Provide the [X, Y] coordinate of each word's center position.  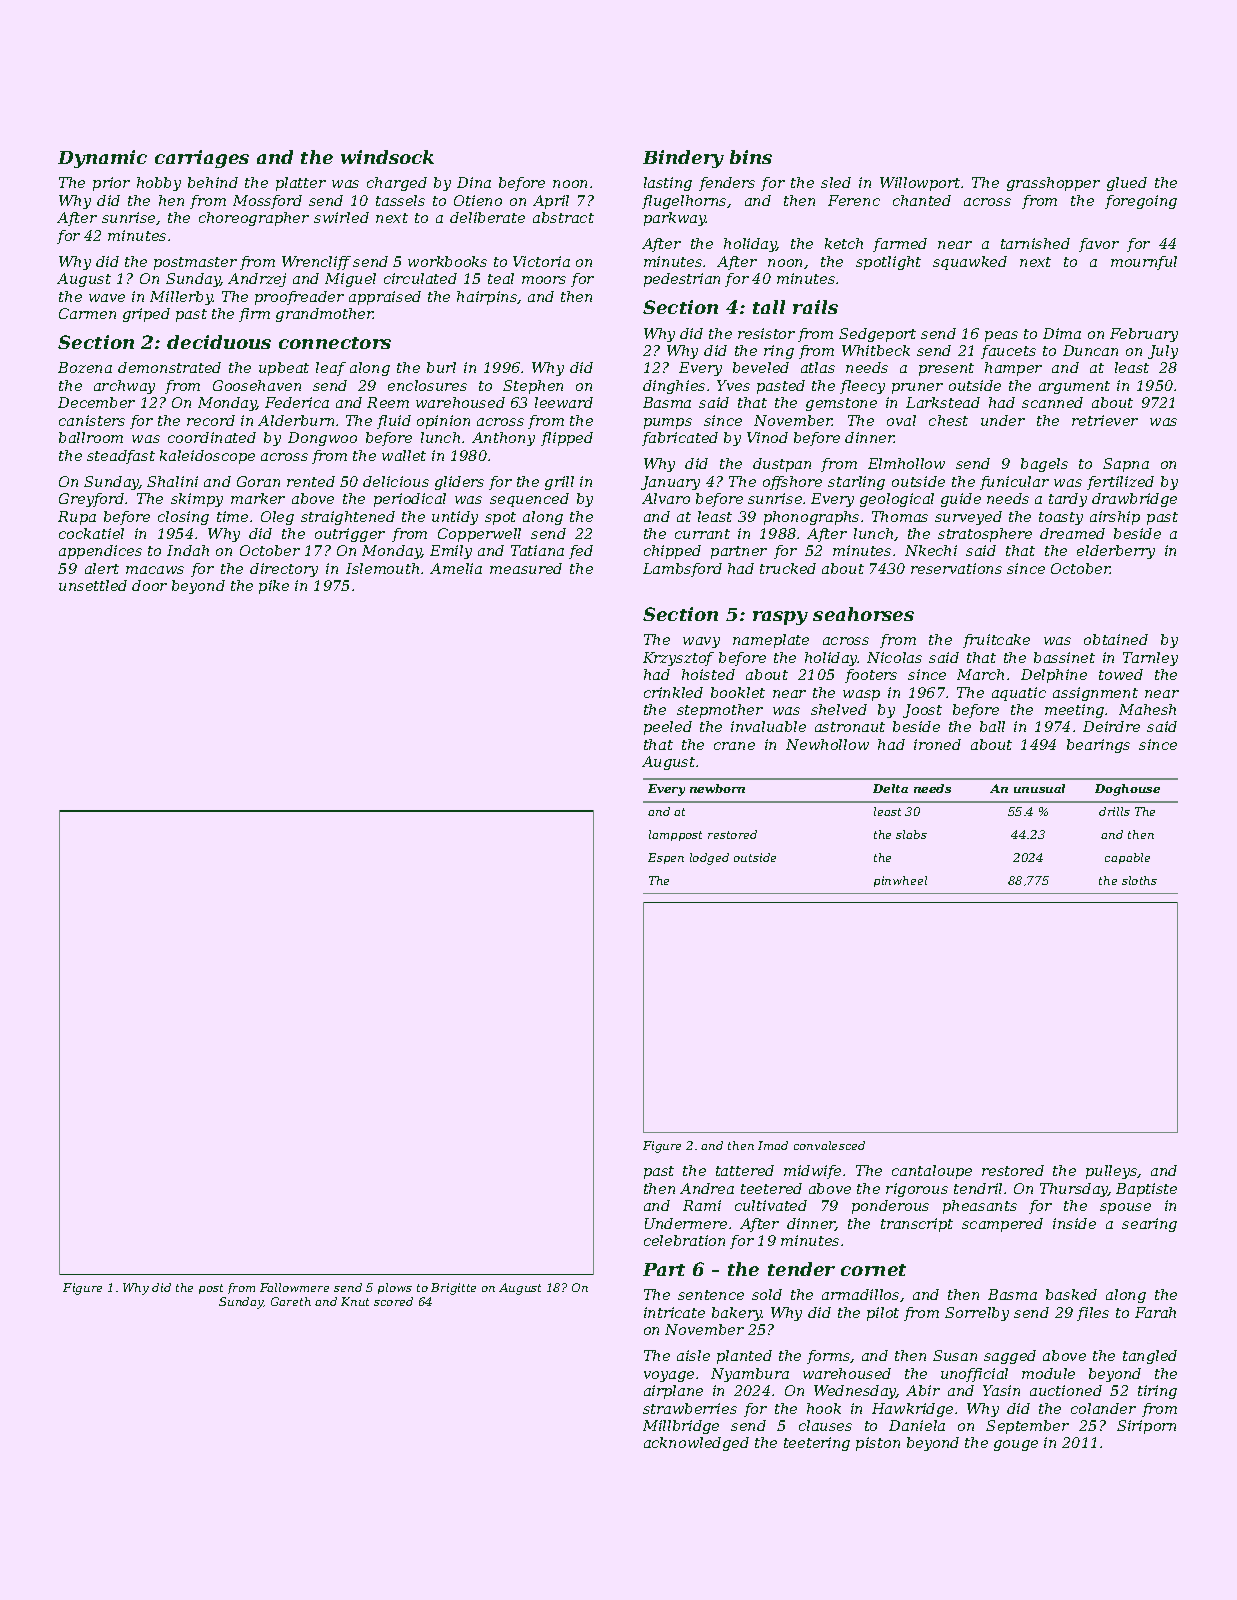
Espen [666, 858]
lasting [668, 184]
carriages [202, 159]
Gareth [291, 1301]
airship [1115, 518]
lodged [709, 859]
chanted [922, 200]
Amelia [456, 568]
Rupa [77, 518]
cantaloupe [932, 1172]
